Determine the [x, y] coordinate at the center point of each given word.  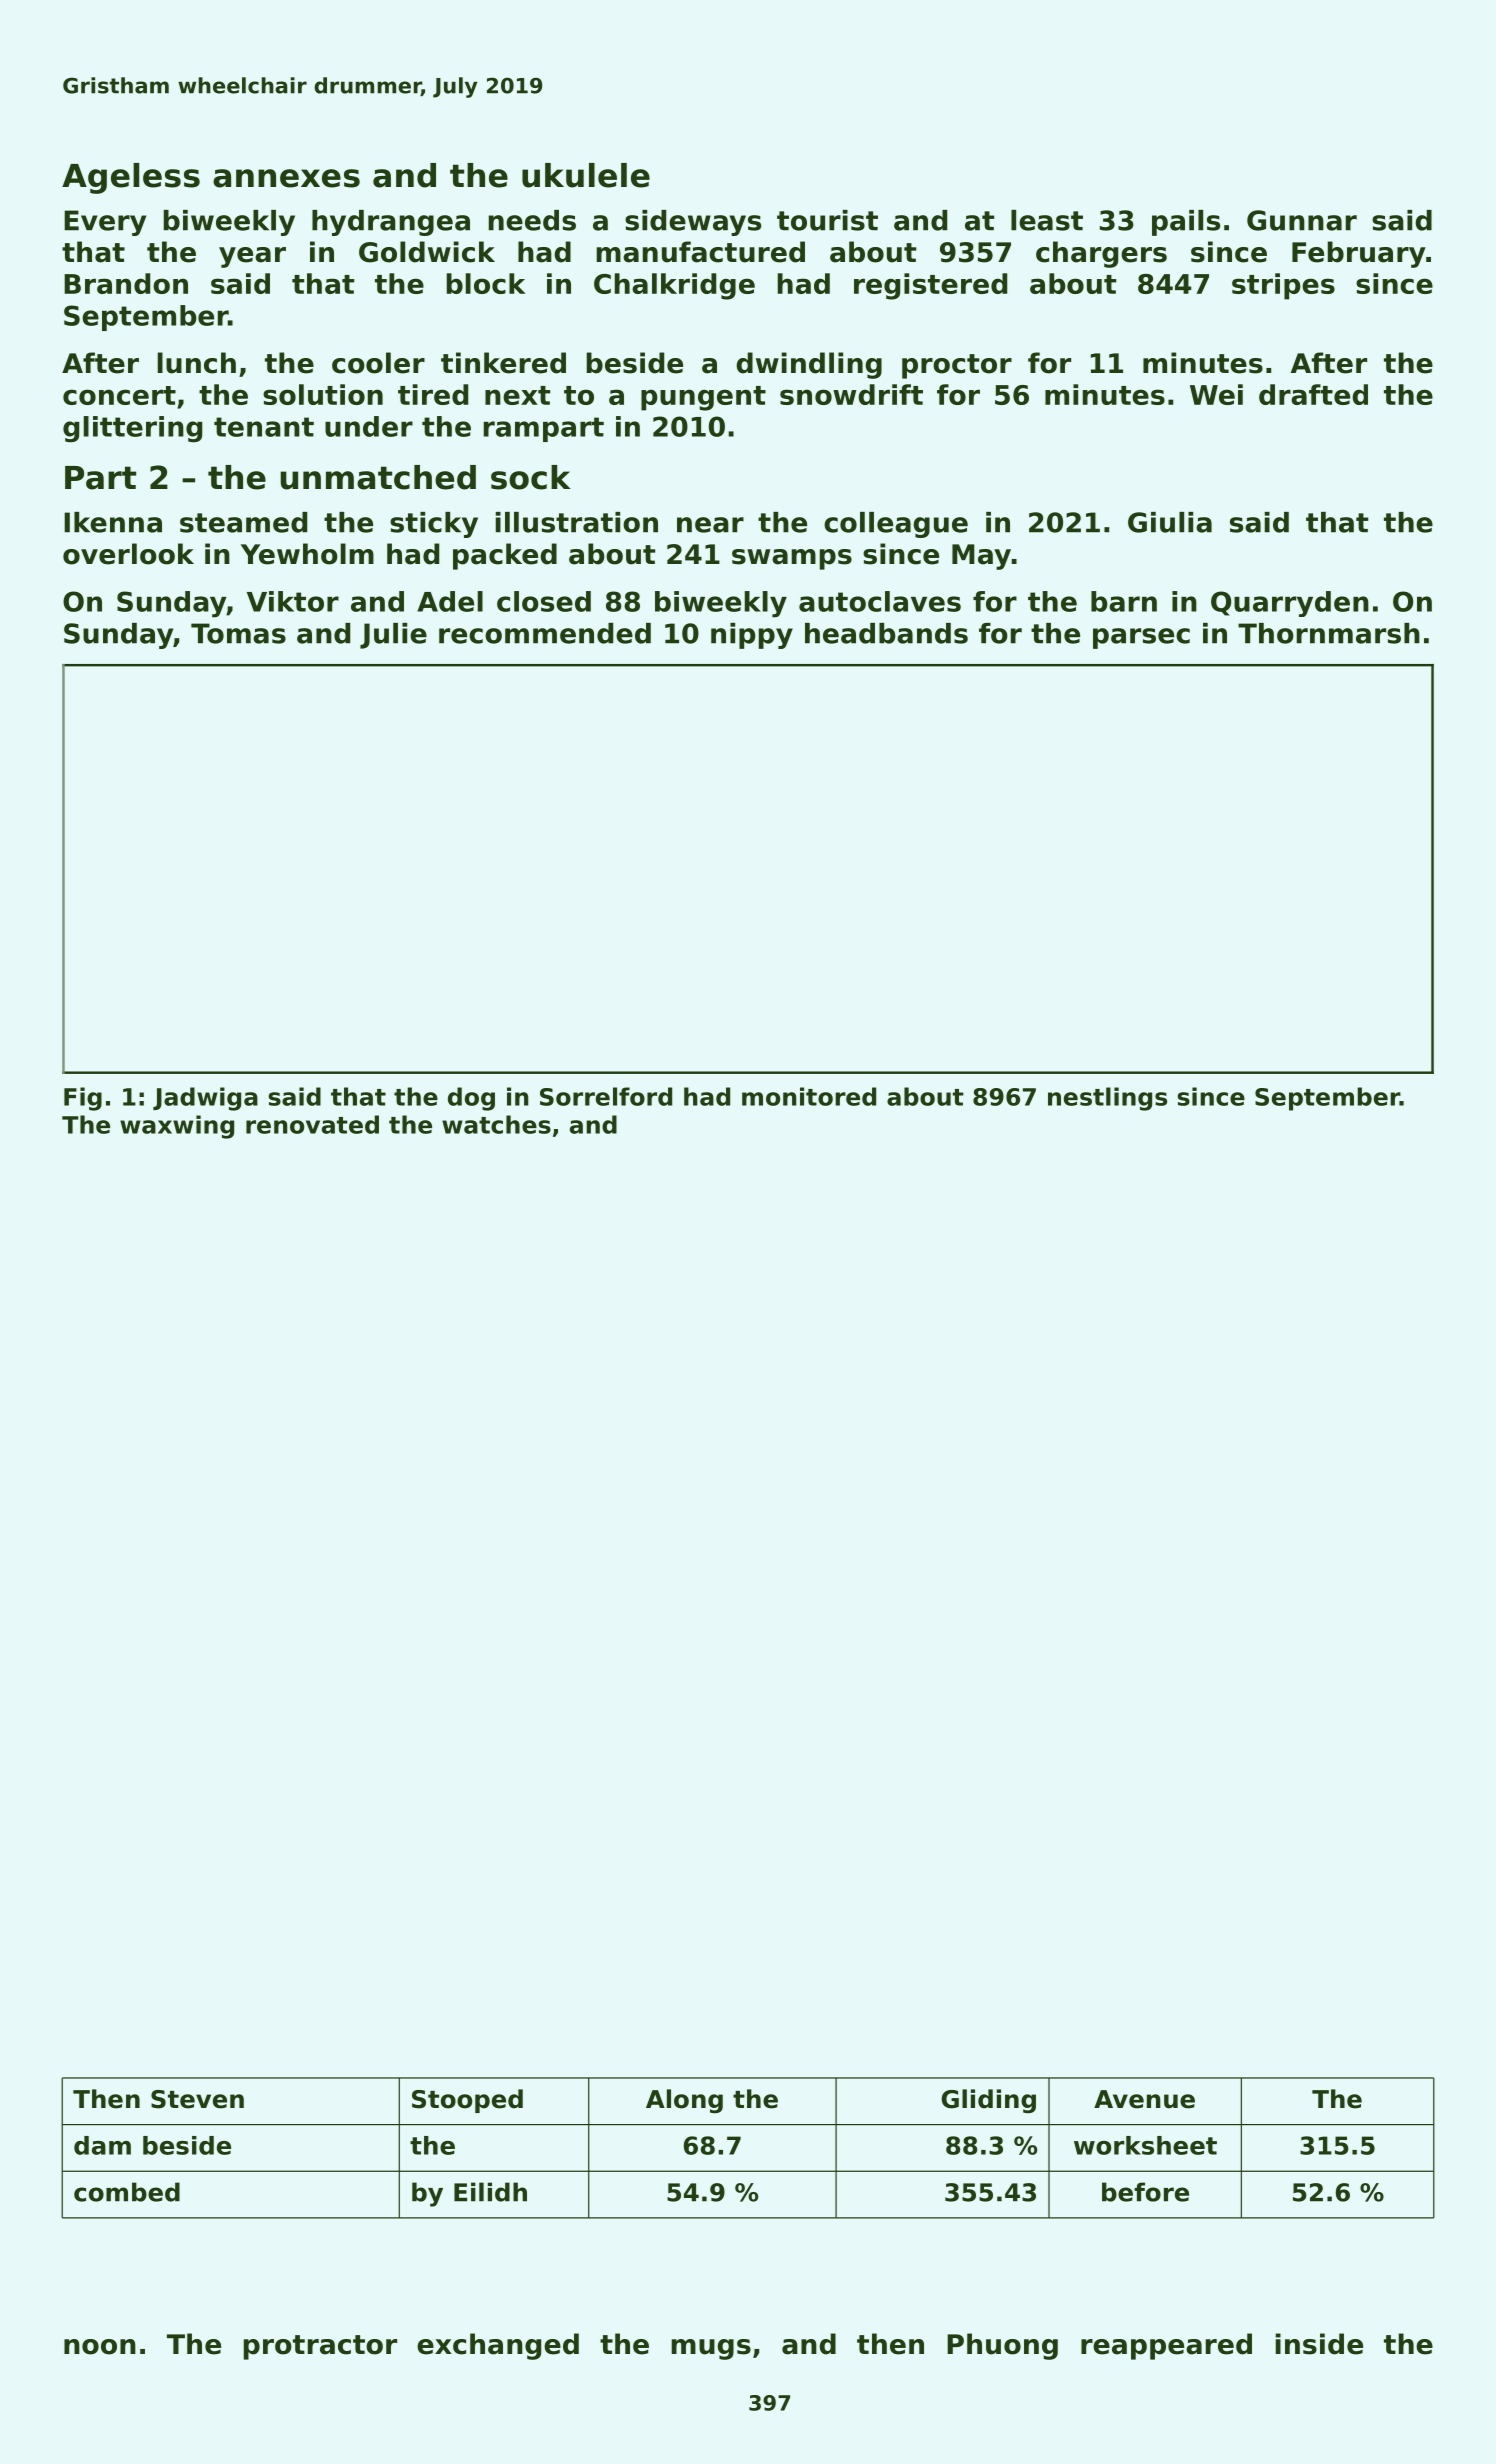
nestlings [1107, 1099]
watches [496, 1124]
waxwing [177, 1127]
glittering [132, 429]
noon [100, 2347]
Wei [1216, 394]
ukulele [586, 175]
